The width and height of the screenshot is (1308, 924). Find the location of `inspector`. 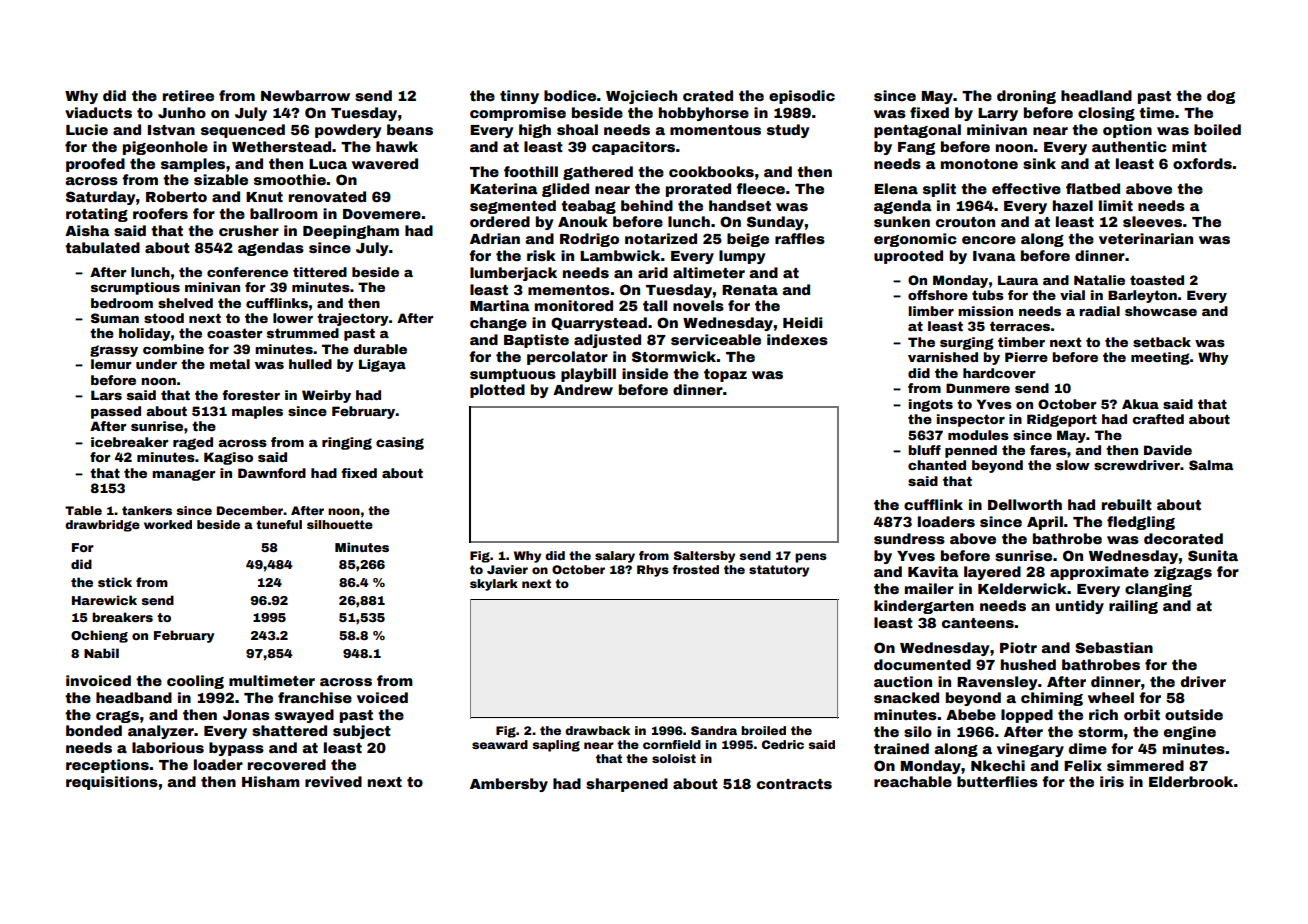

inspector is located at coordinates (971, 420).
